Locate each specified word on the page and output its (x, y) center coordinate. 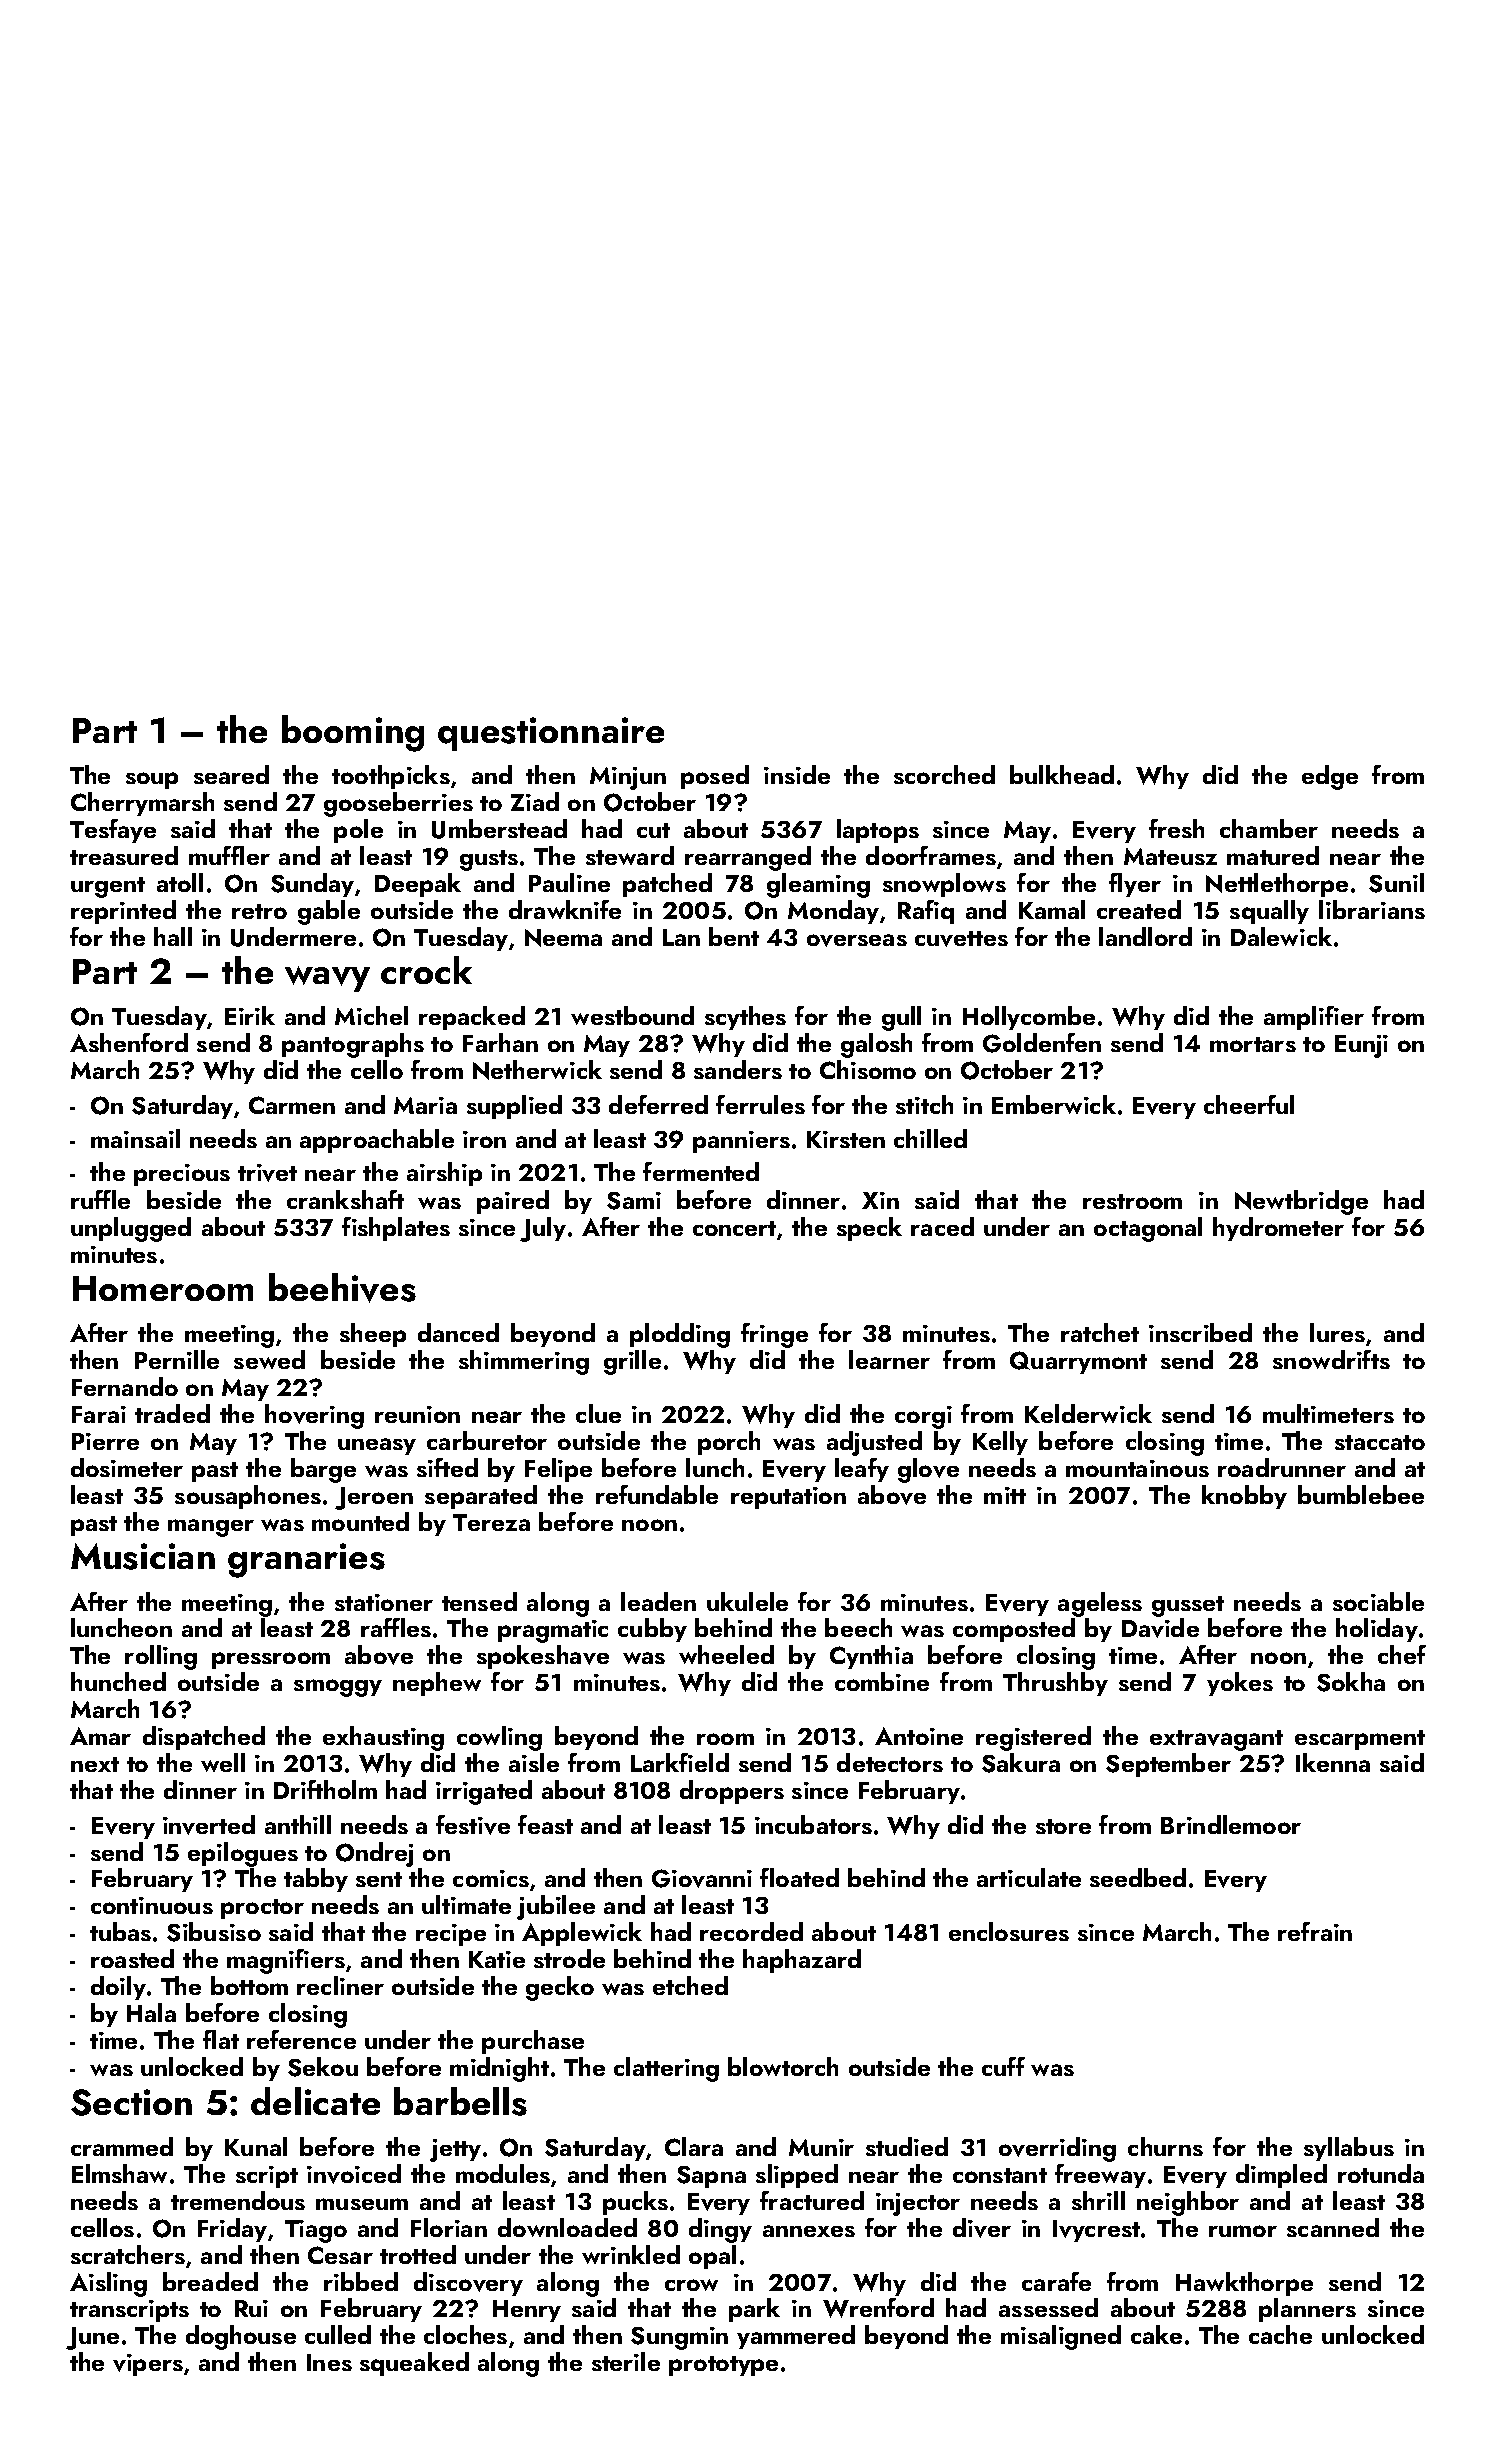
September (1168, 1765)
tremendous (238, 2200)
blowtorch (783, 2066)
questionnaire (551, 734)
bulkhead (1062, 774)
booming (353, 733)
